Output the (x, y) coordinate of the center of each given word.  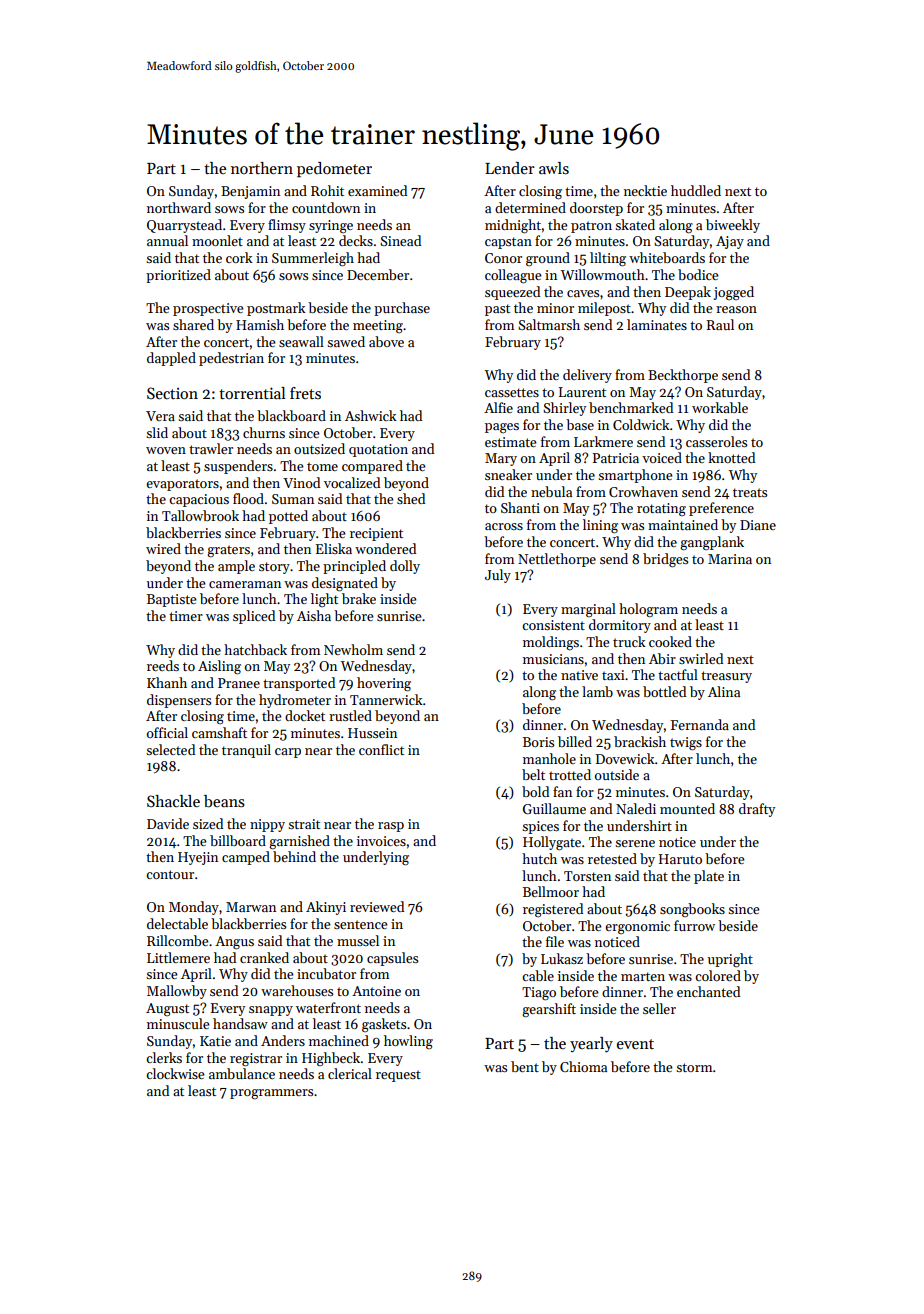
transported (299, 684)
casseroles (716, 441)
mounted (687, 808)
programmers (271, 1094)
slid (157, 432)
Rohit (327, 190)
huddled (696, 190)
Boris (538, 742)
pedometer (334, 170)
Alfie (498, 407)
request (398, 1076)
